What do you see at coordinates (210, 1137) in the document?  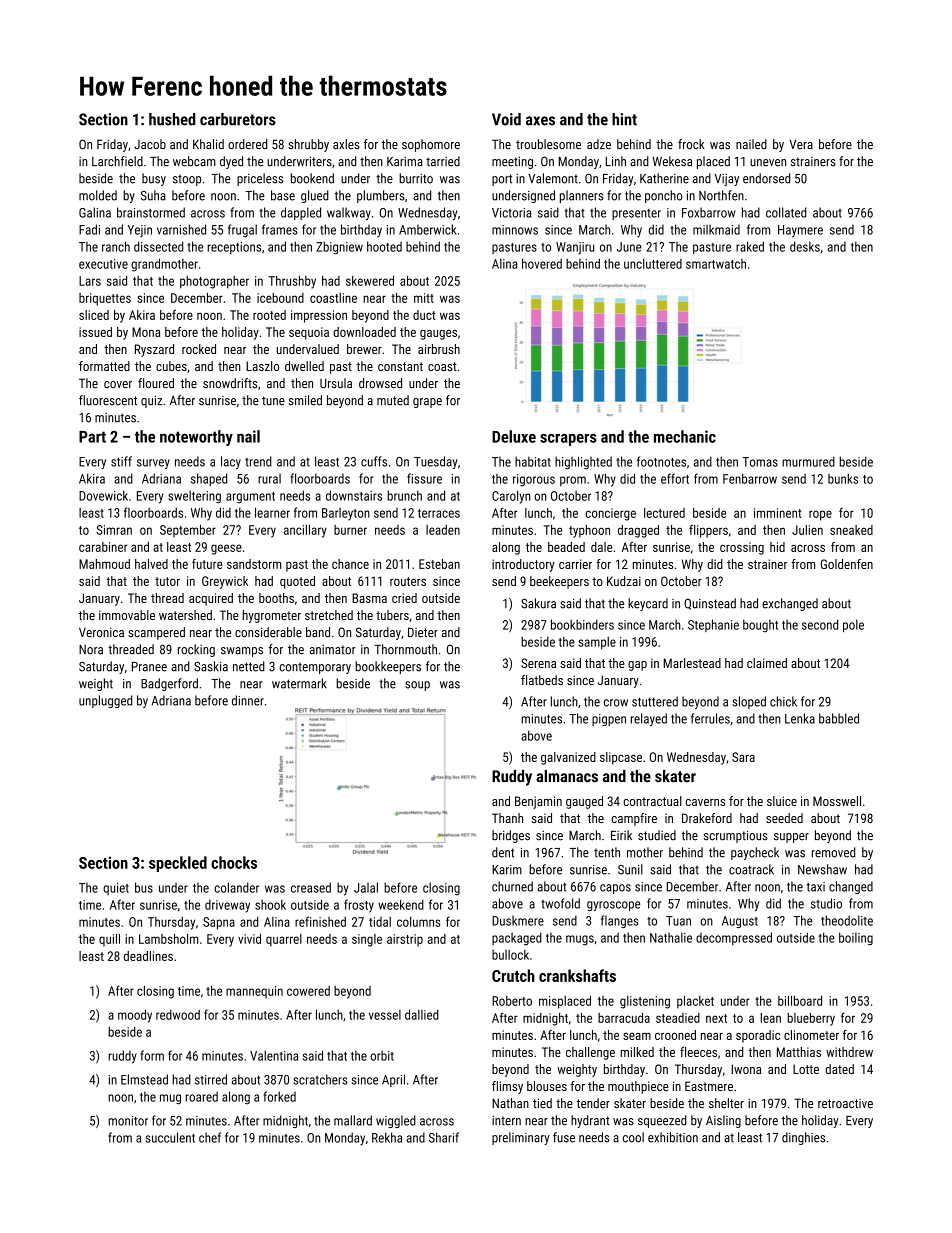 I see `chef` at bounding box center [210, 1137].
